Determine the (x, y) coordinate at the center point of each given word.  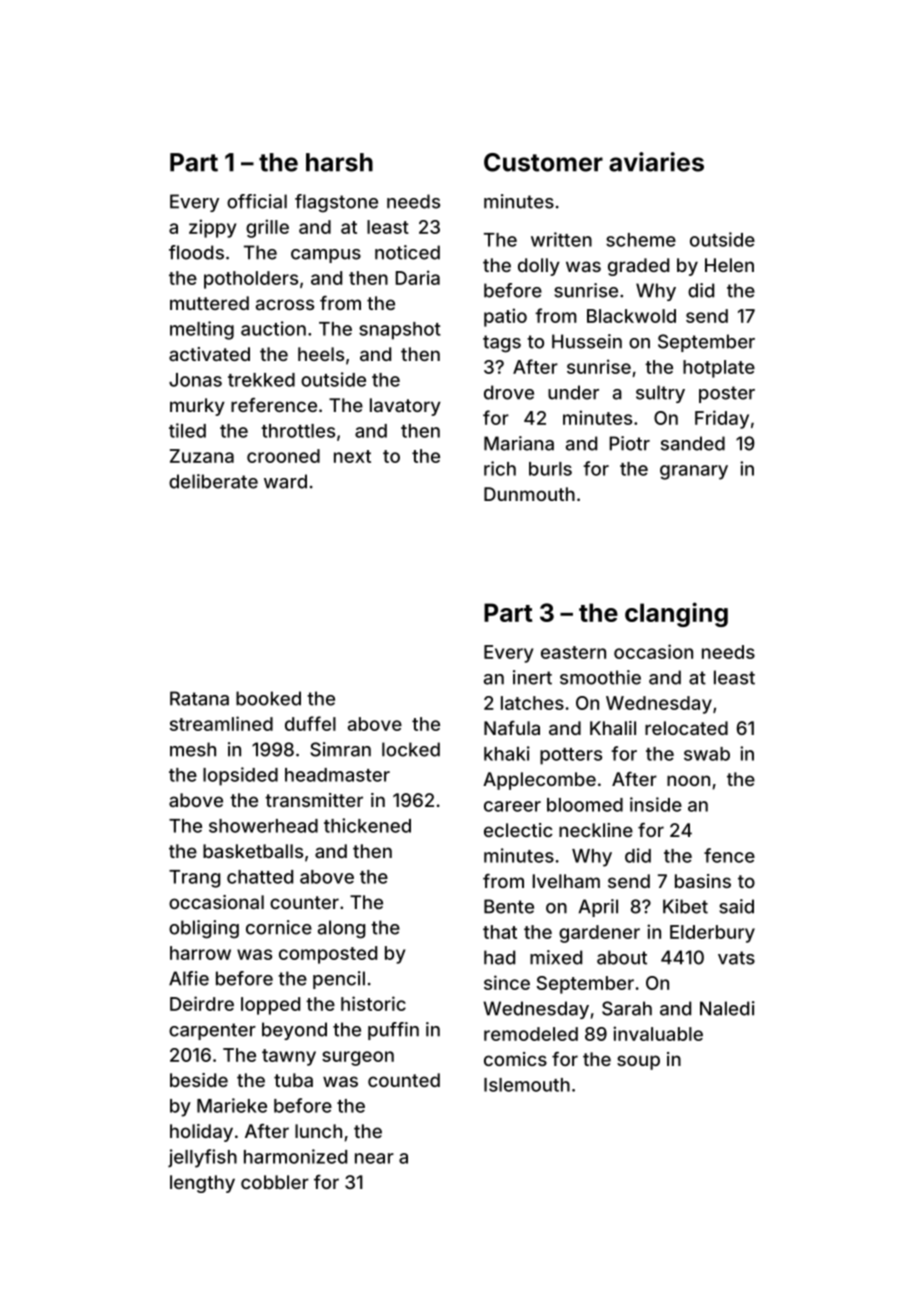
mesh (193, 749)
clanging (676, 614)
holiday (201, 1133)
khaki (507, 753)
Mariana (519, 443)
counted (404, 1080)
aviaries (656, 162)
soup (638, 1062)
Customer (543, 162)
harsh (339, 162)
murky (197, 407)
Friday (722, 419)
